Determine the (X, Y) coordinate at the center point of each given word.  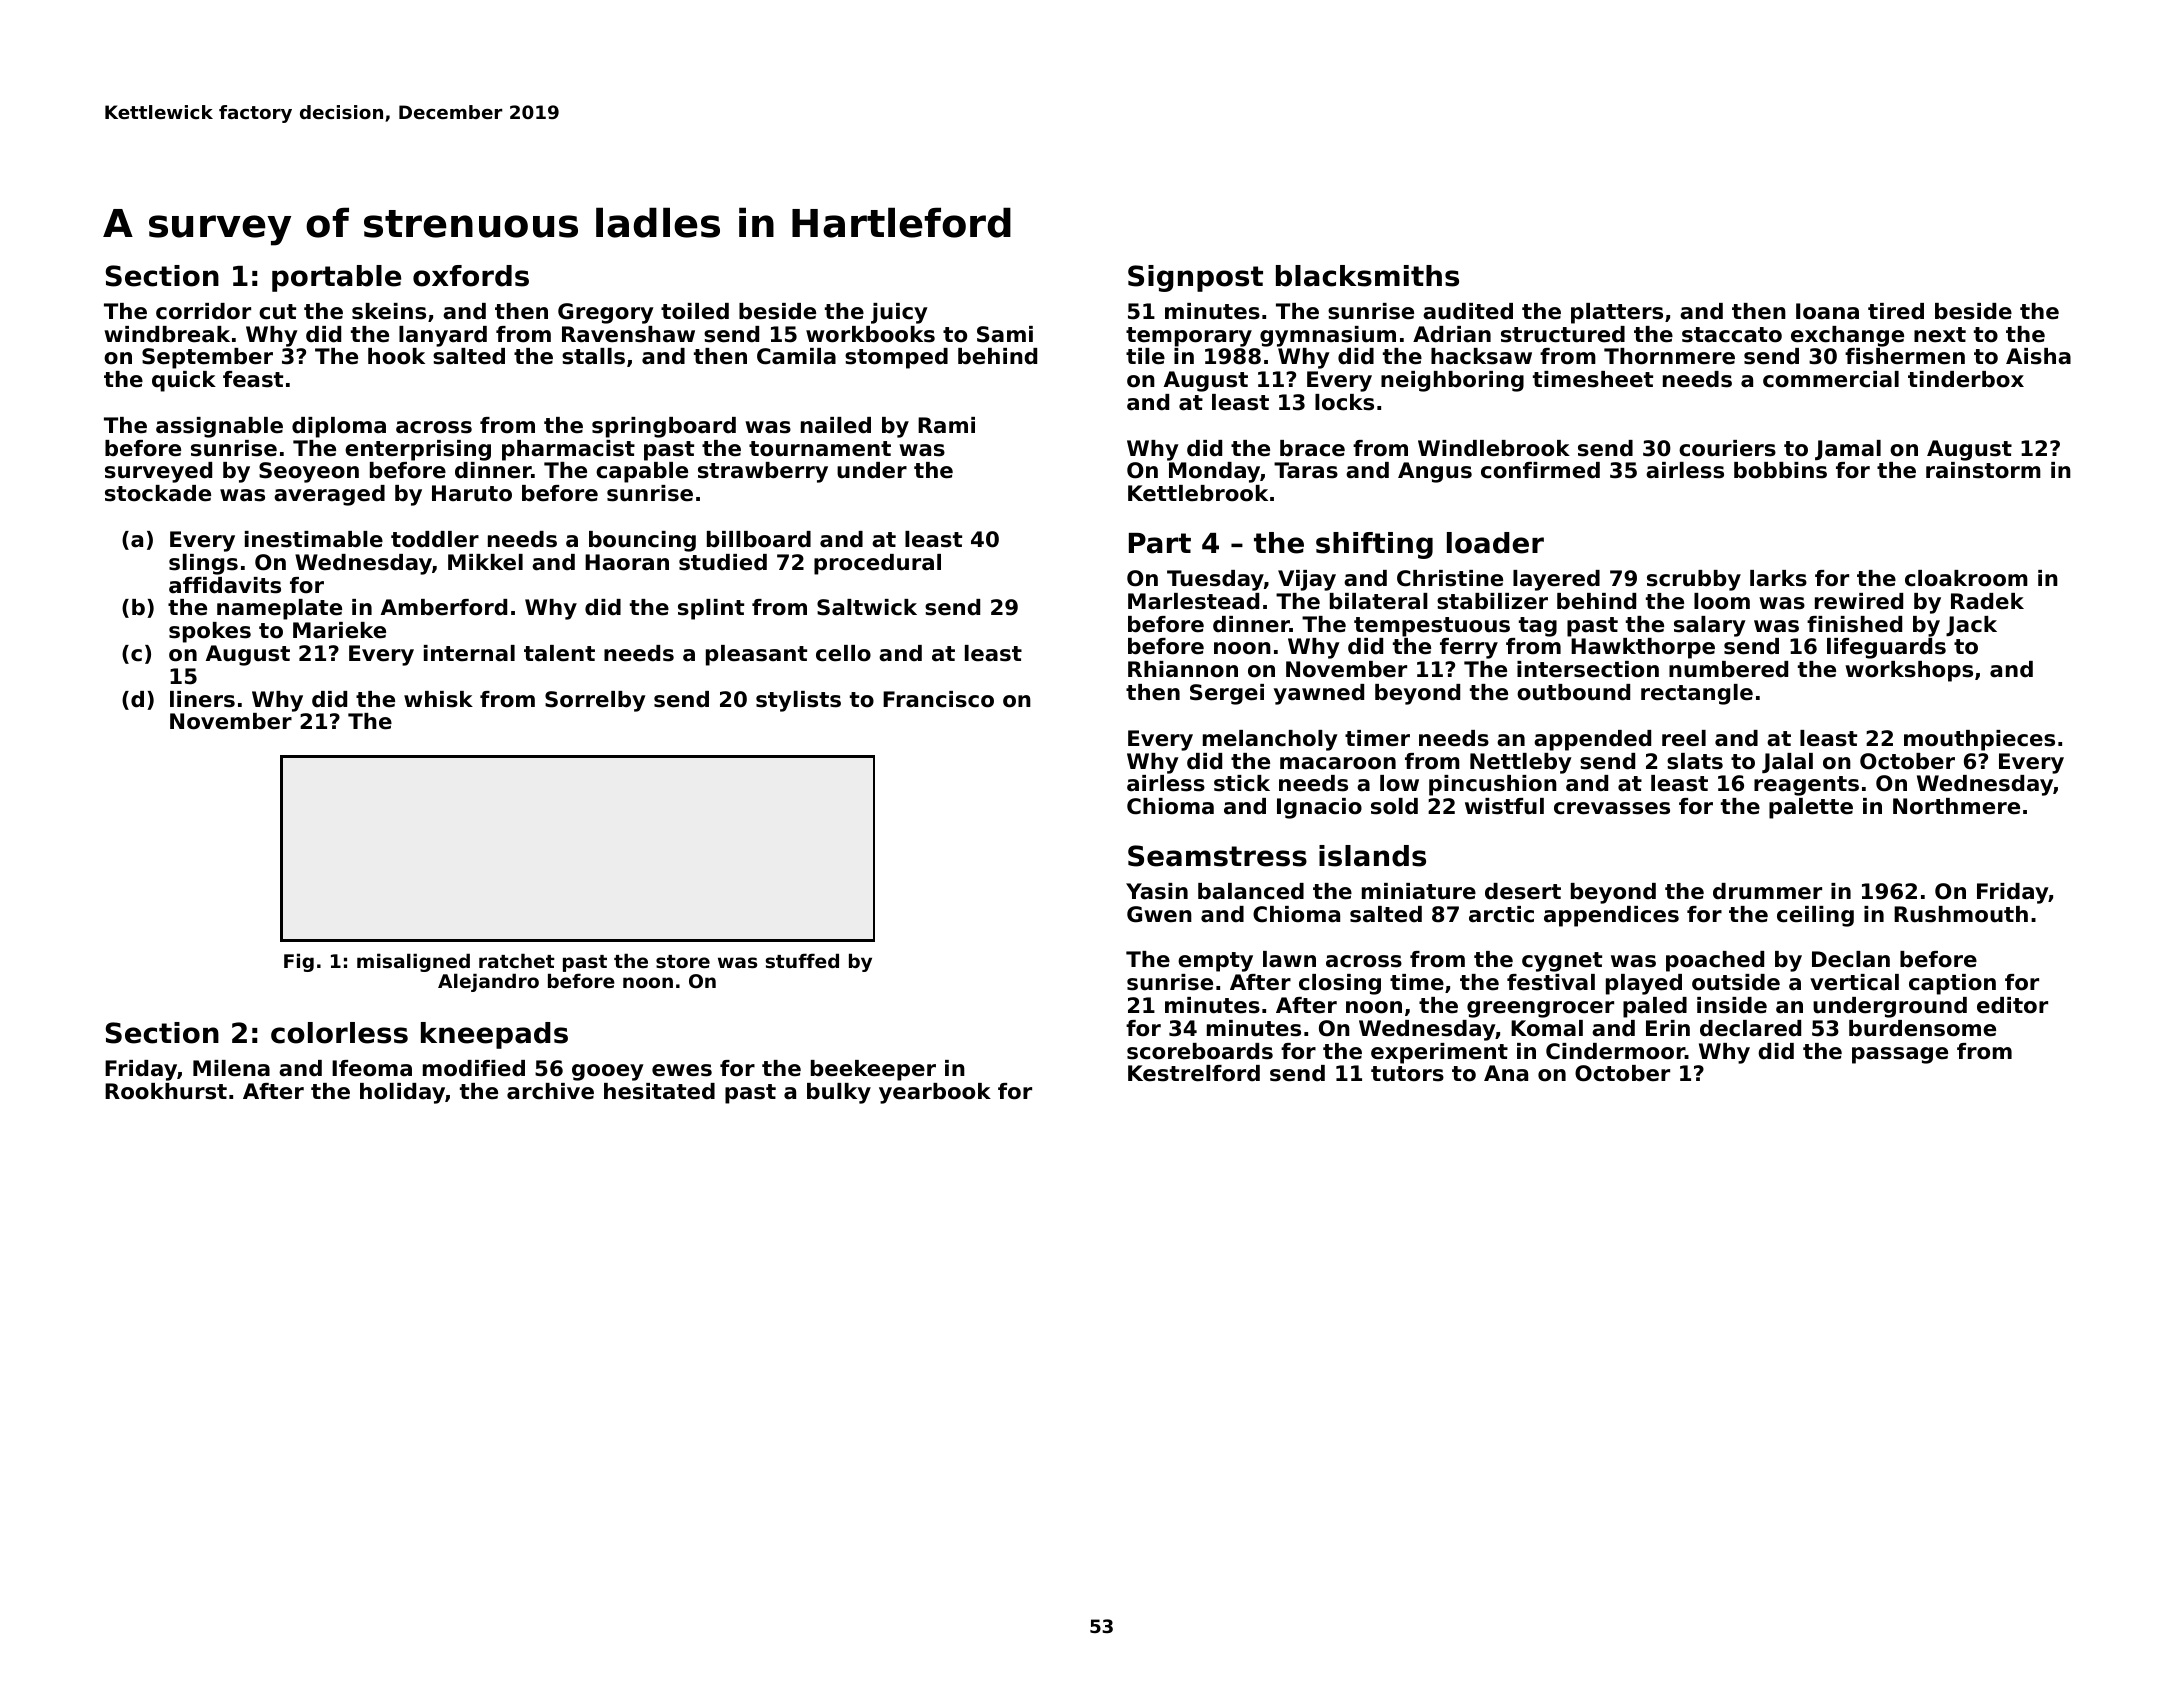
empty (1215, 962)
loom (1722, 601)
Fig (299, 962)
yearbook (935, 1093)
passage (1900, 1055)
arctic (1501, 914)
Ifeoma (372, 1068)
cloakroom (1966, 578)
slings (203, 564)
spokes (210, 632)
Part (1160, 543)
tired (1896, 311)
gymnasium (1328, 336)
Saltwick (867, 607)
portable (336, 278)
